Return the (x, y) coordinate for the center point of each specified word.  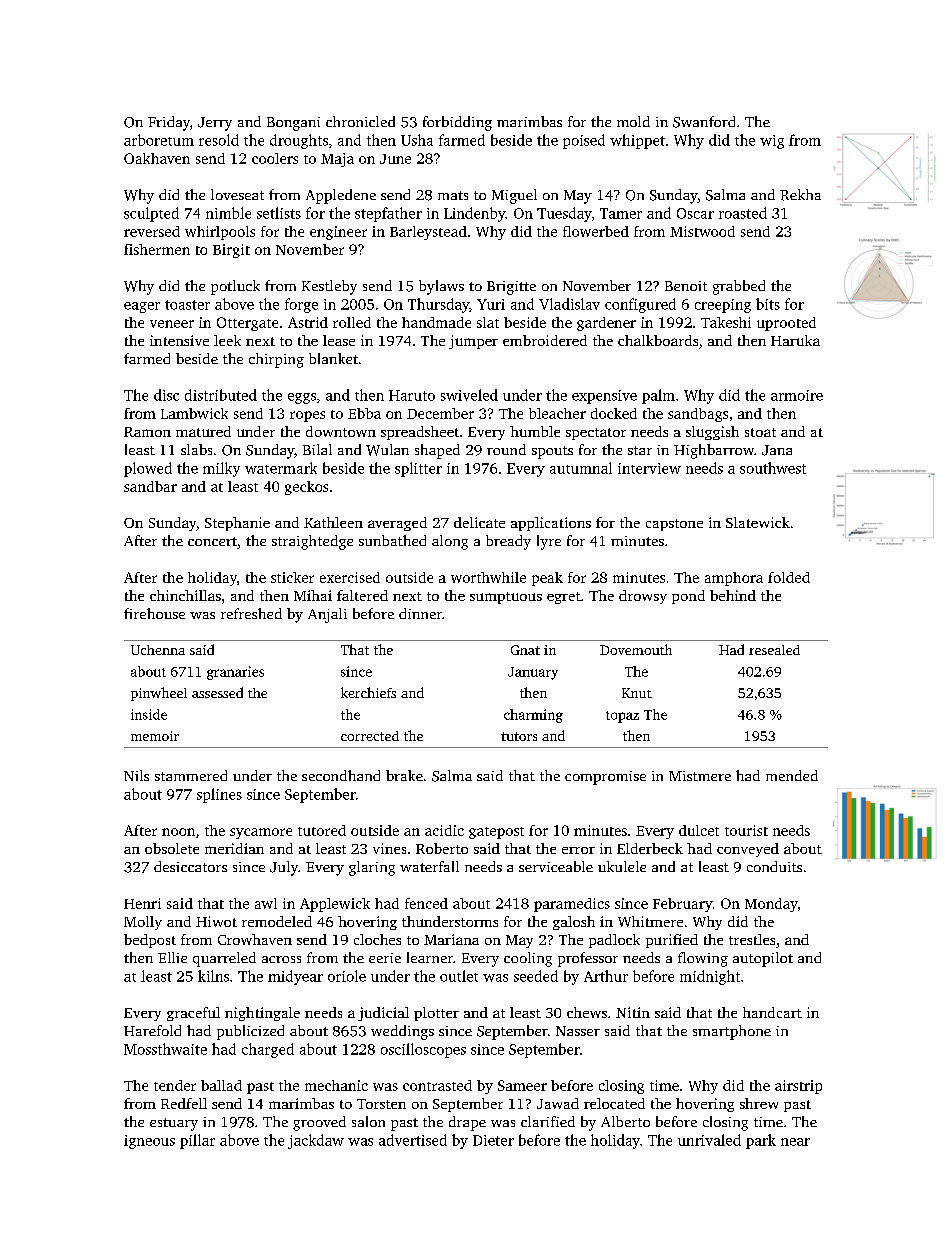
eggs (302, 398)
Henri (142, 903)
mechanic (336, 1085)
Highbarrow (714, 451)
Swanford (704, 122)
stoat (760, 432)
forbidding (457, 123)
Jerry (215, 124)
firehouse (154, 613)
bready (508, 542)
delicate (479, 522)
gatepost (496, 833)
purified (672, 941)
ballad (221, 1085)
